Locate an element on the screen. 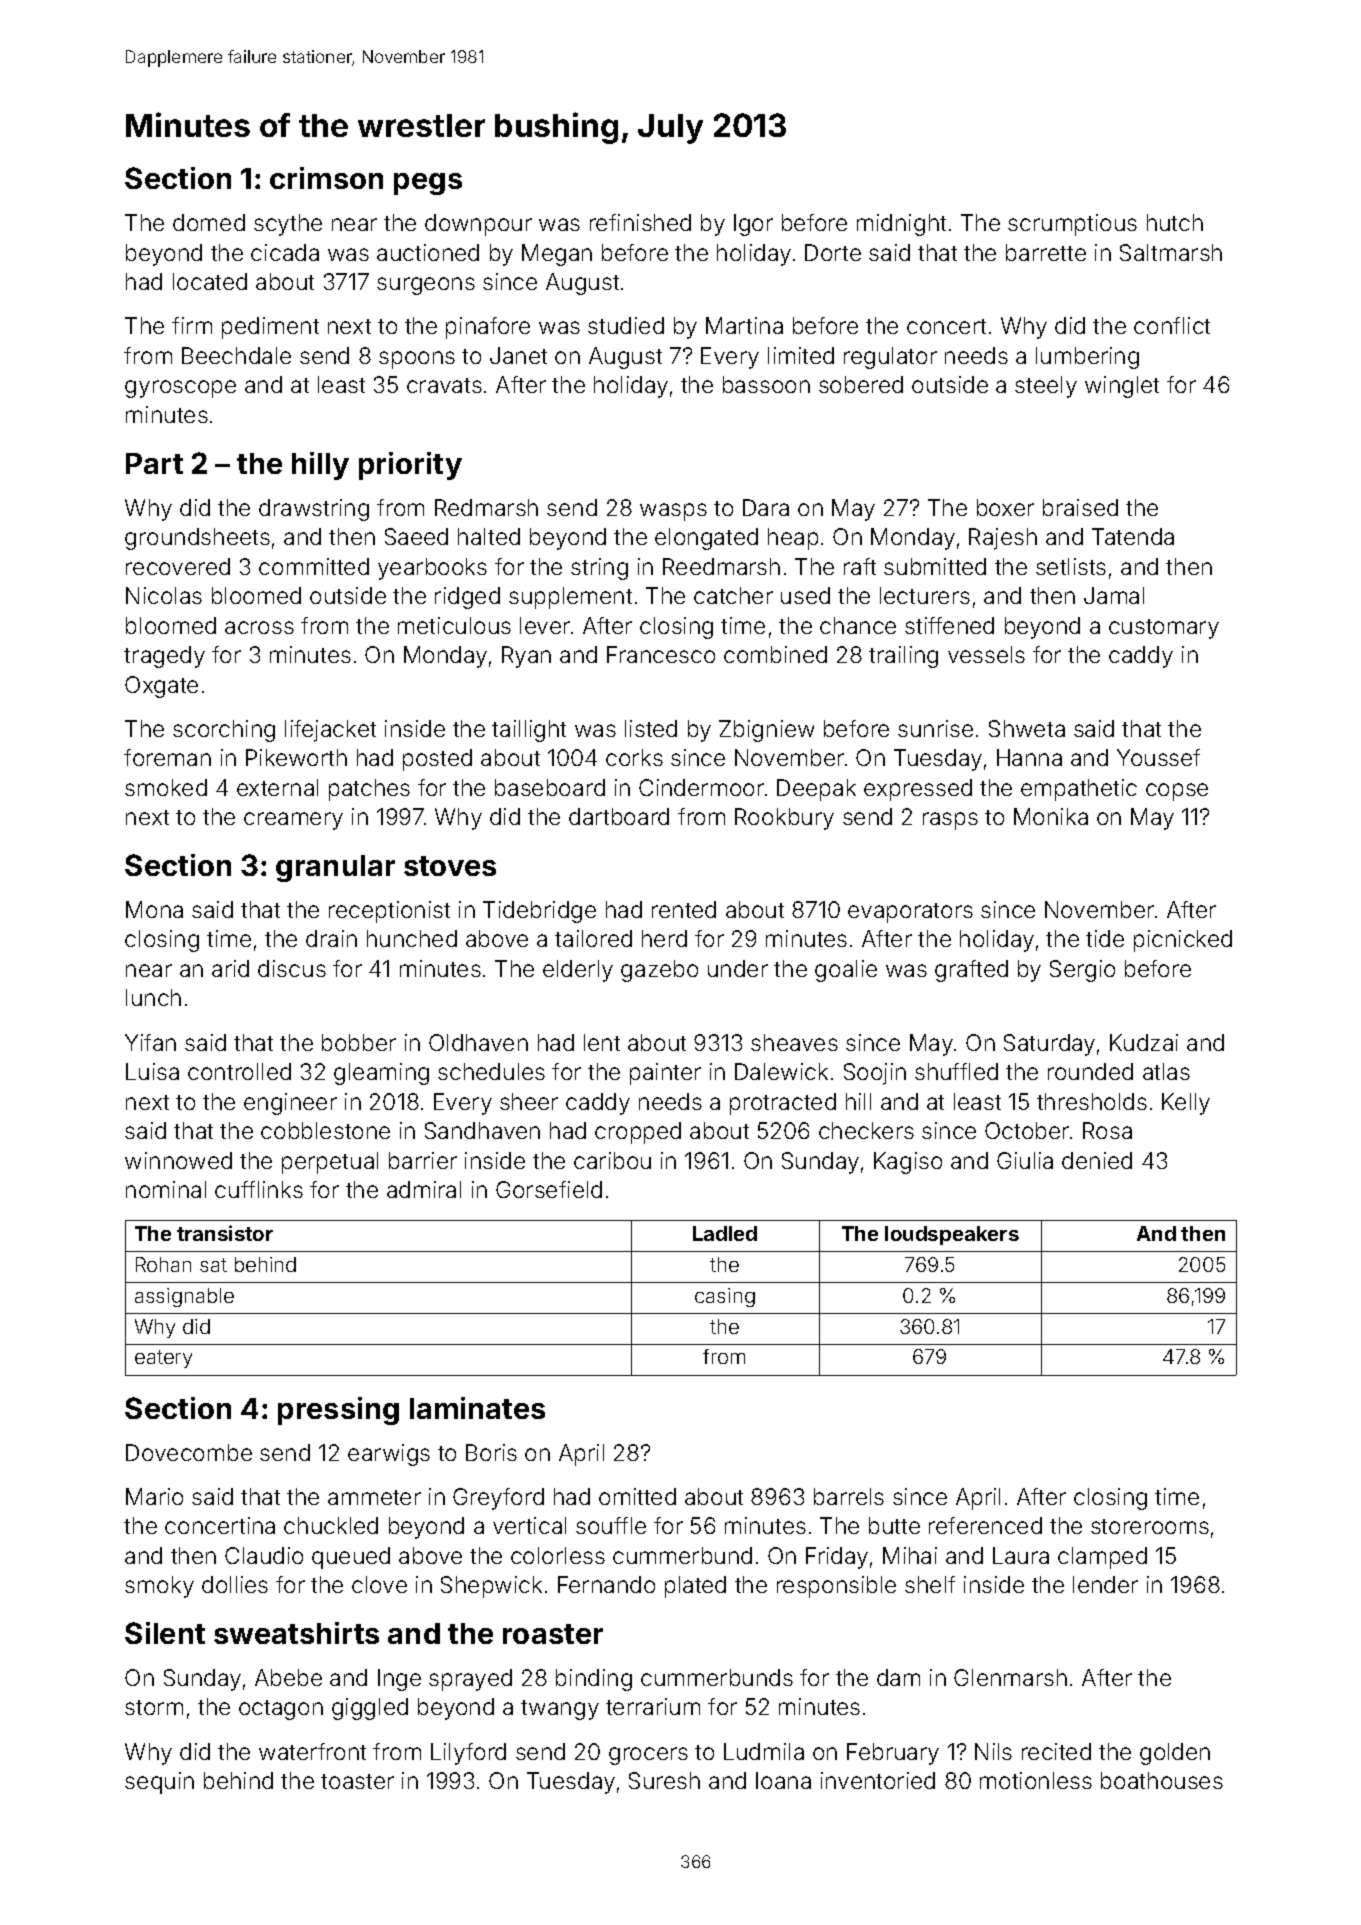 The height and width of the screenshot is (1925, 1361). Cindermoor is located at coordinates (701, 787).
